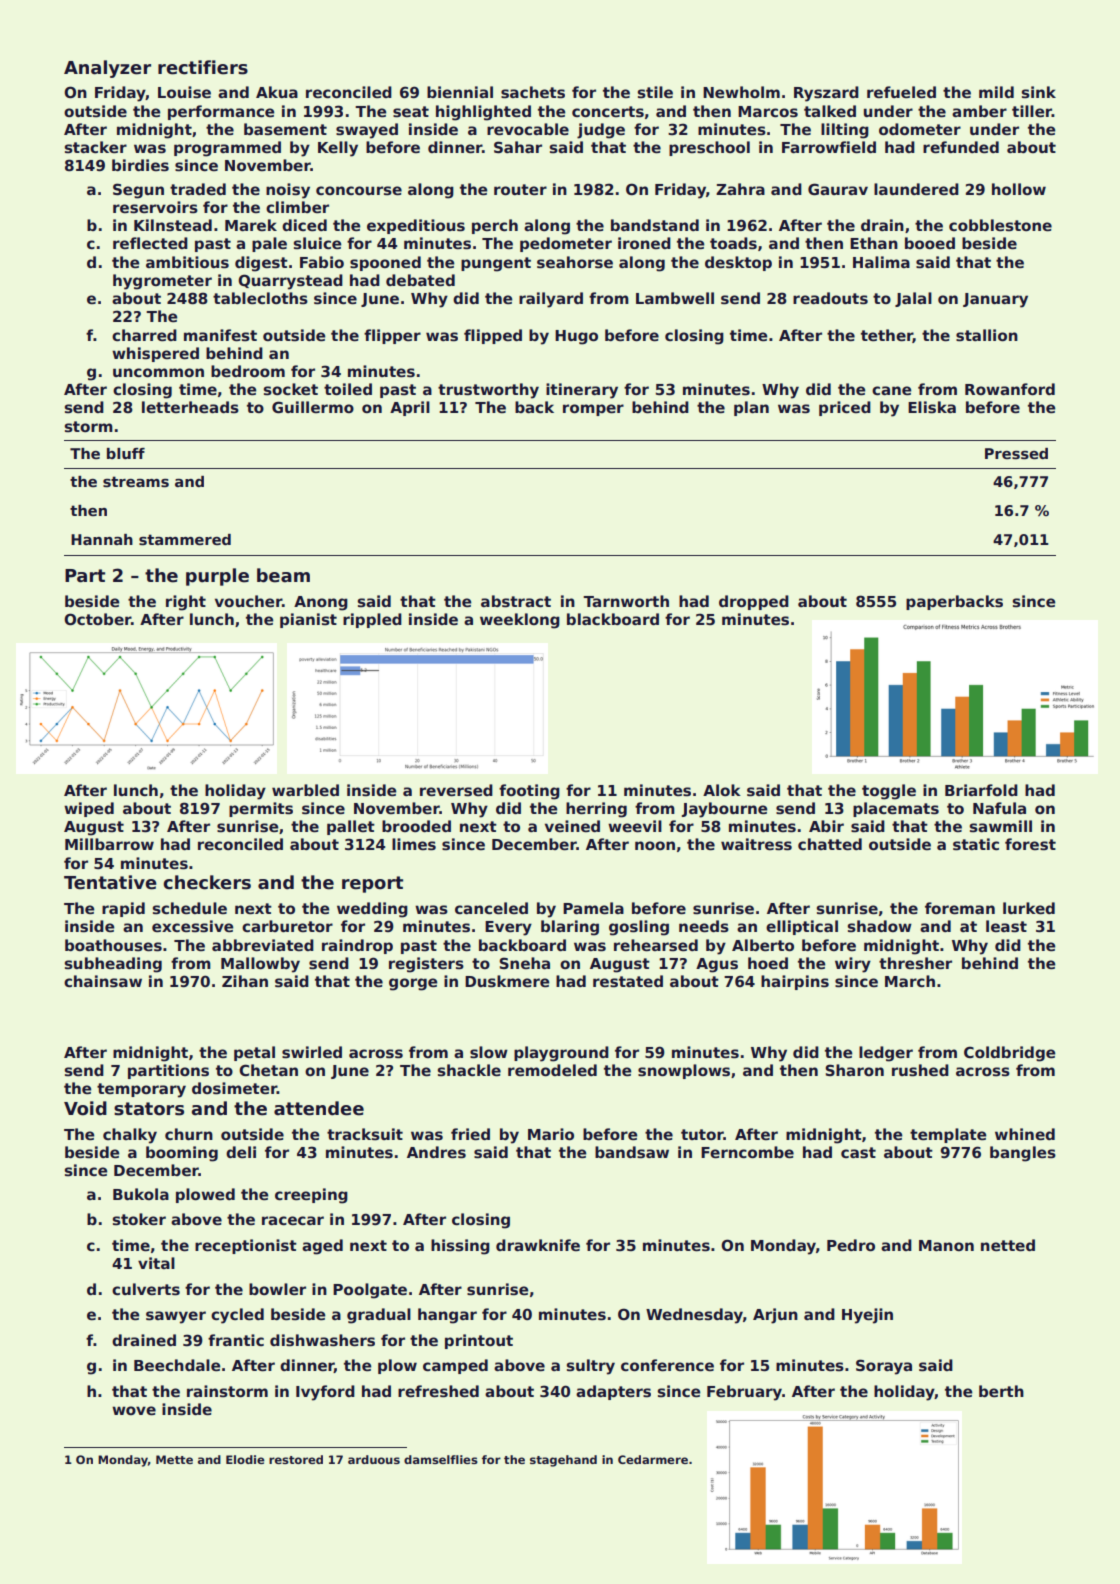  I want to click on concourse, so click(359, 191).
